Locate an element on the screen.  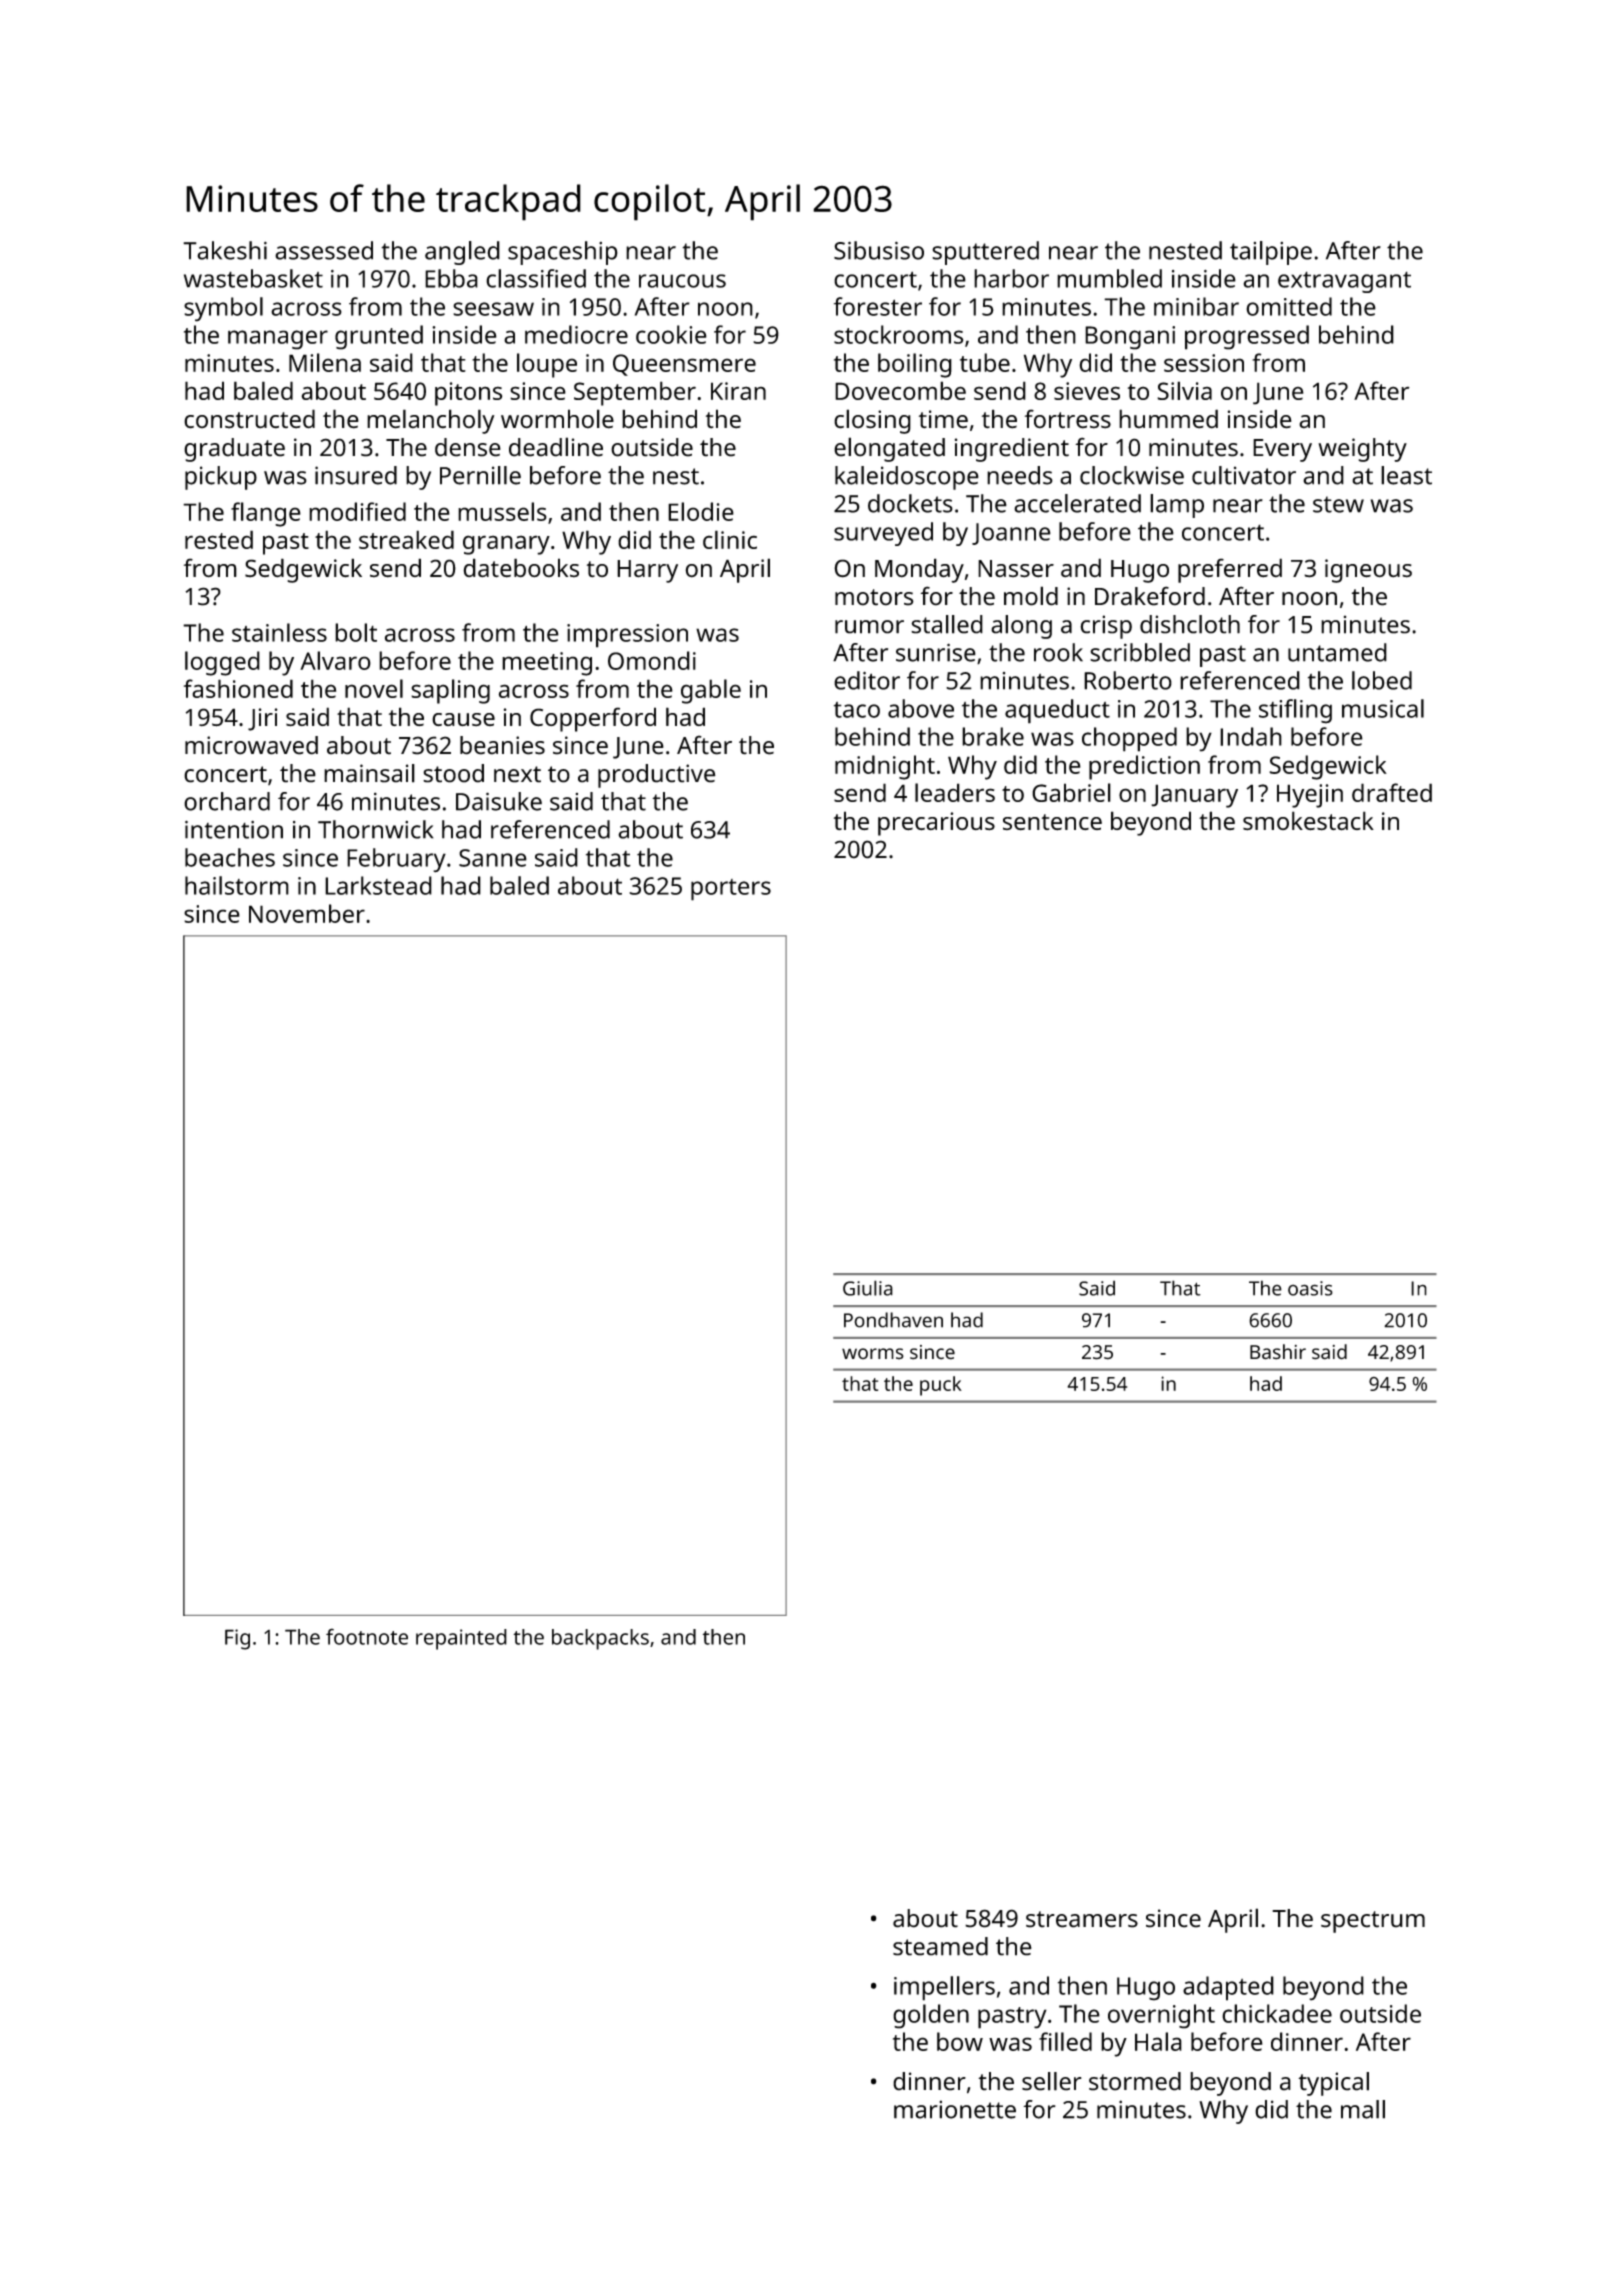
Hyejin is located at coordinates (1310, 796).
